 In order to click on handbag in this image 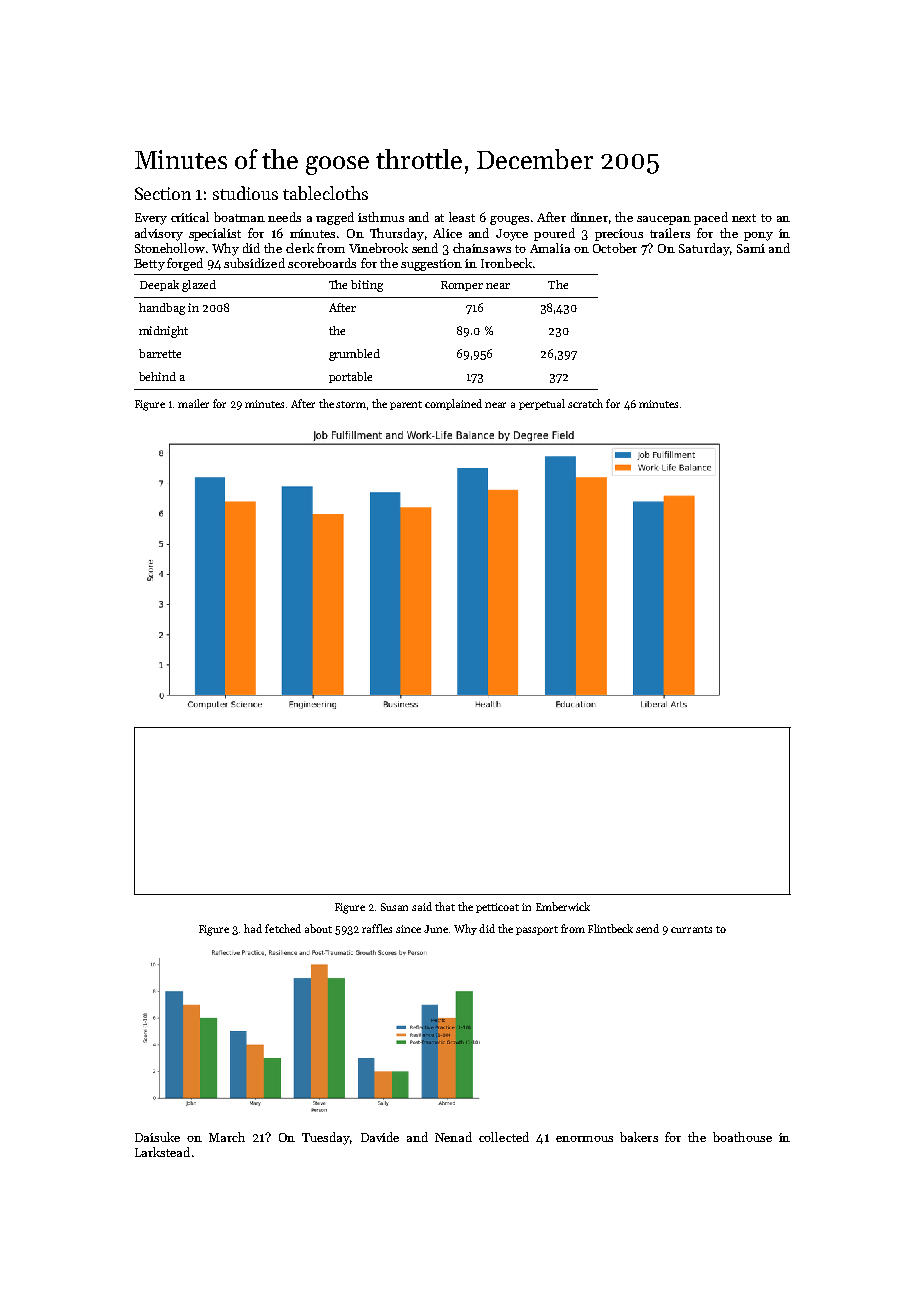, I will do `click(162, 309)`.
